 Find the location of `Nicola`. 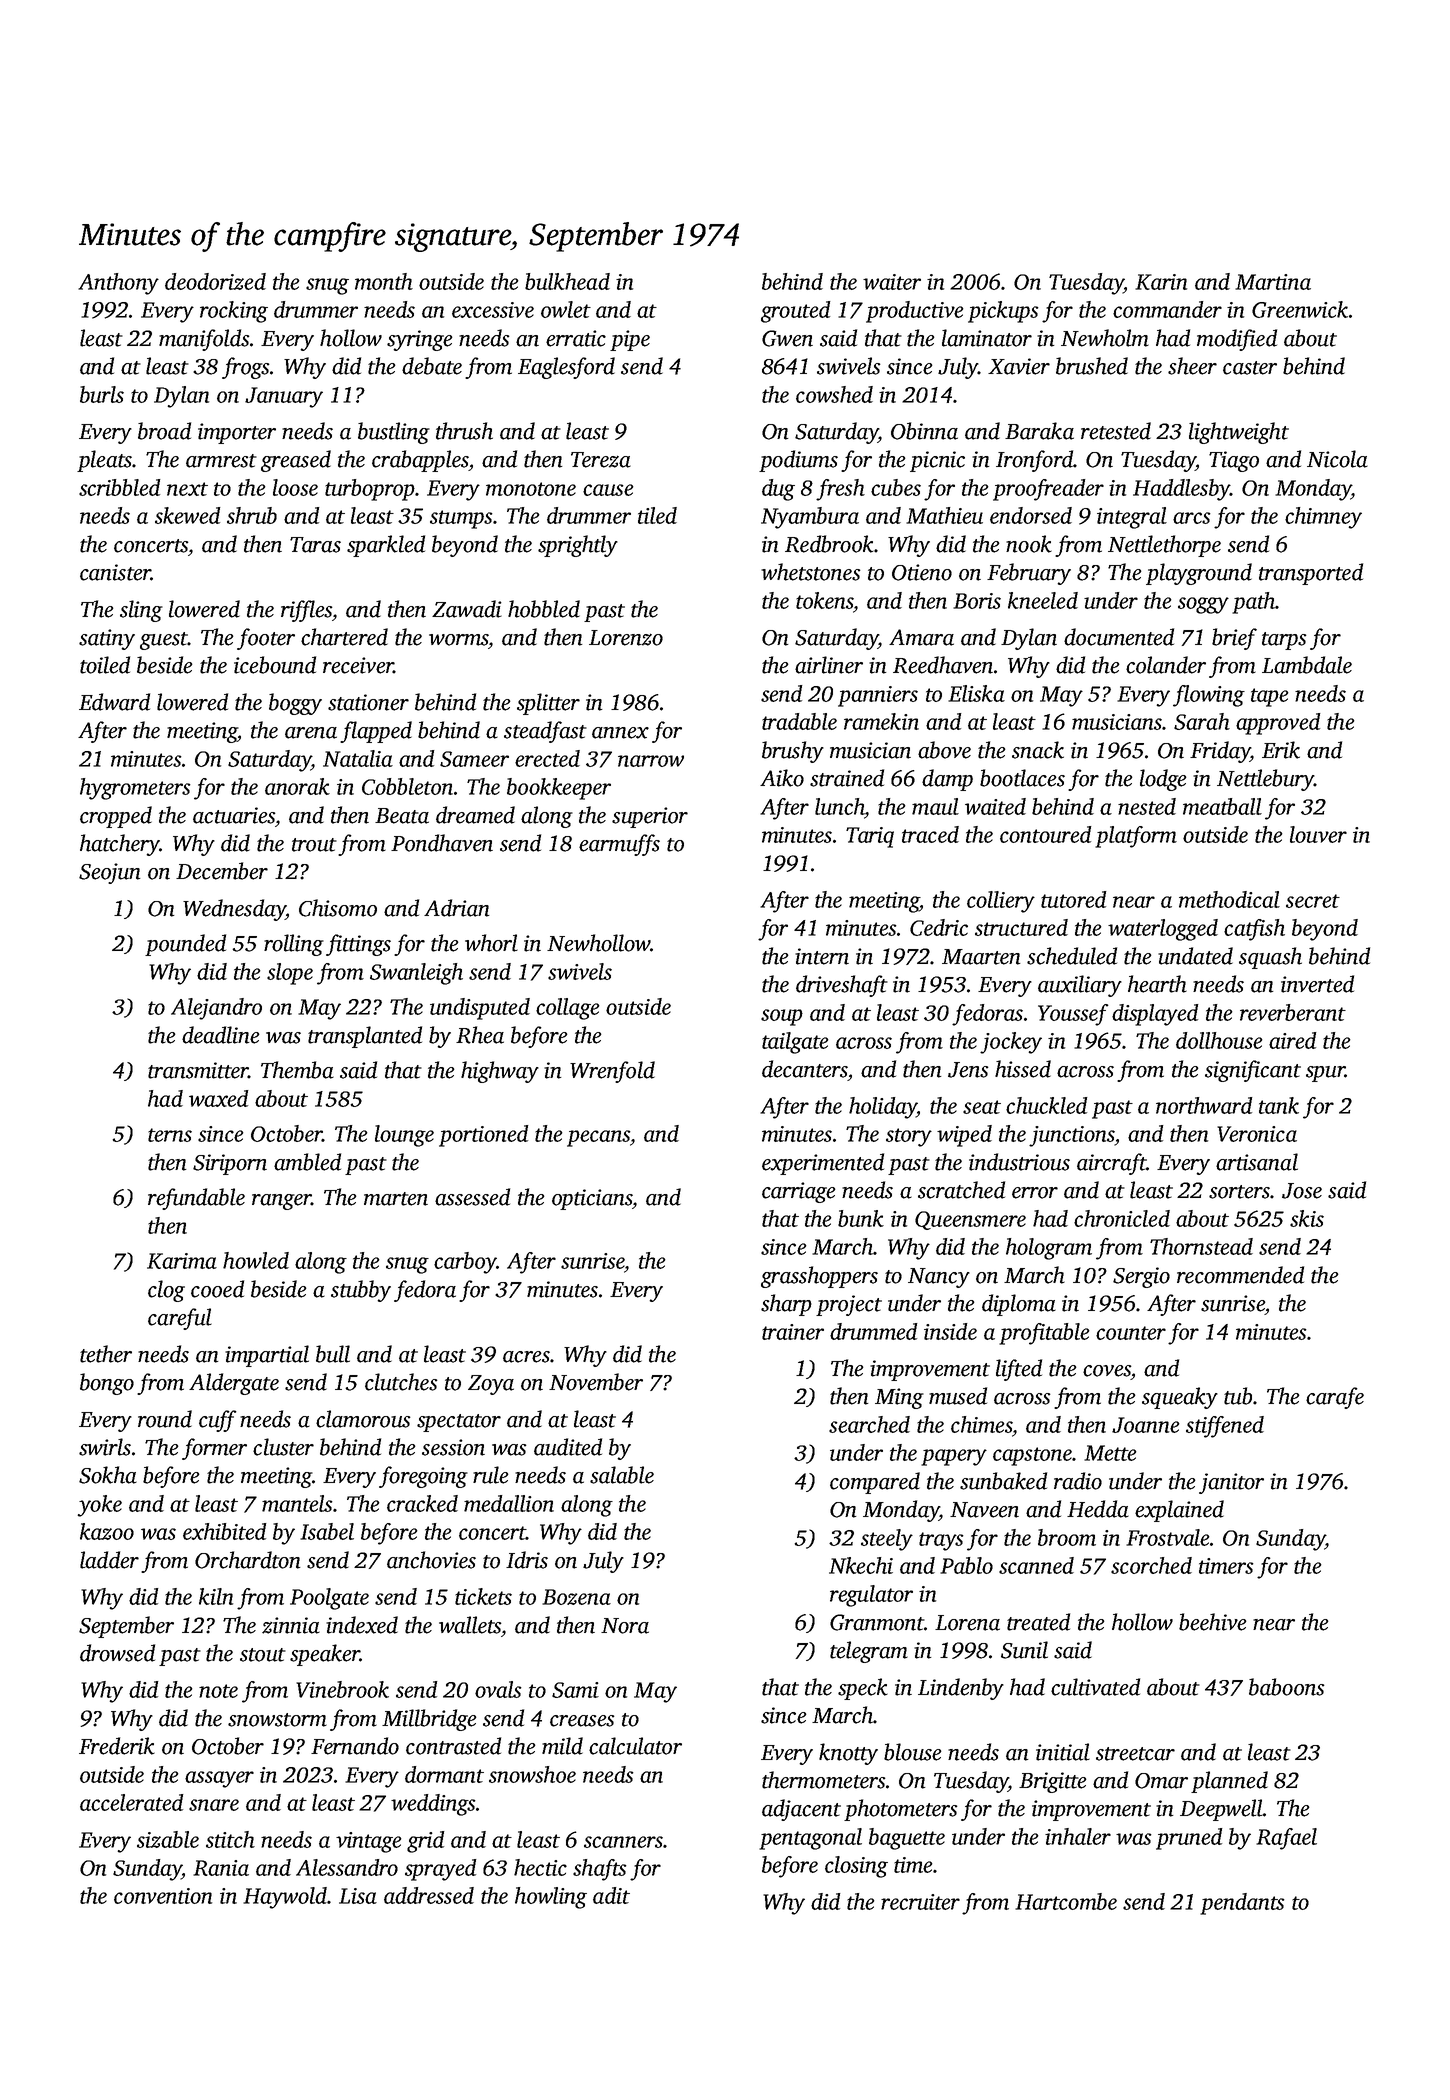

Nicola is located at coordinates (1337, 459).
